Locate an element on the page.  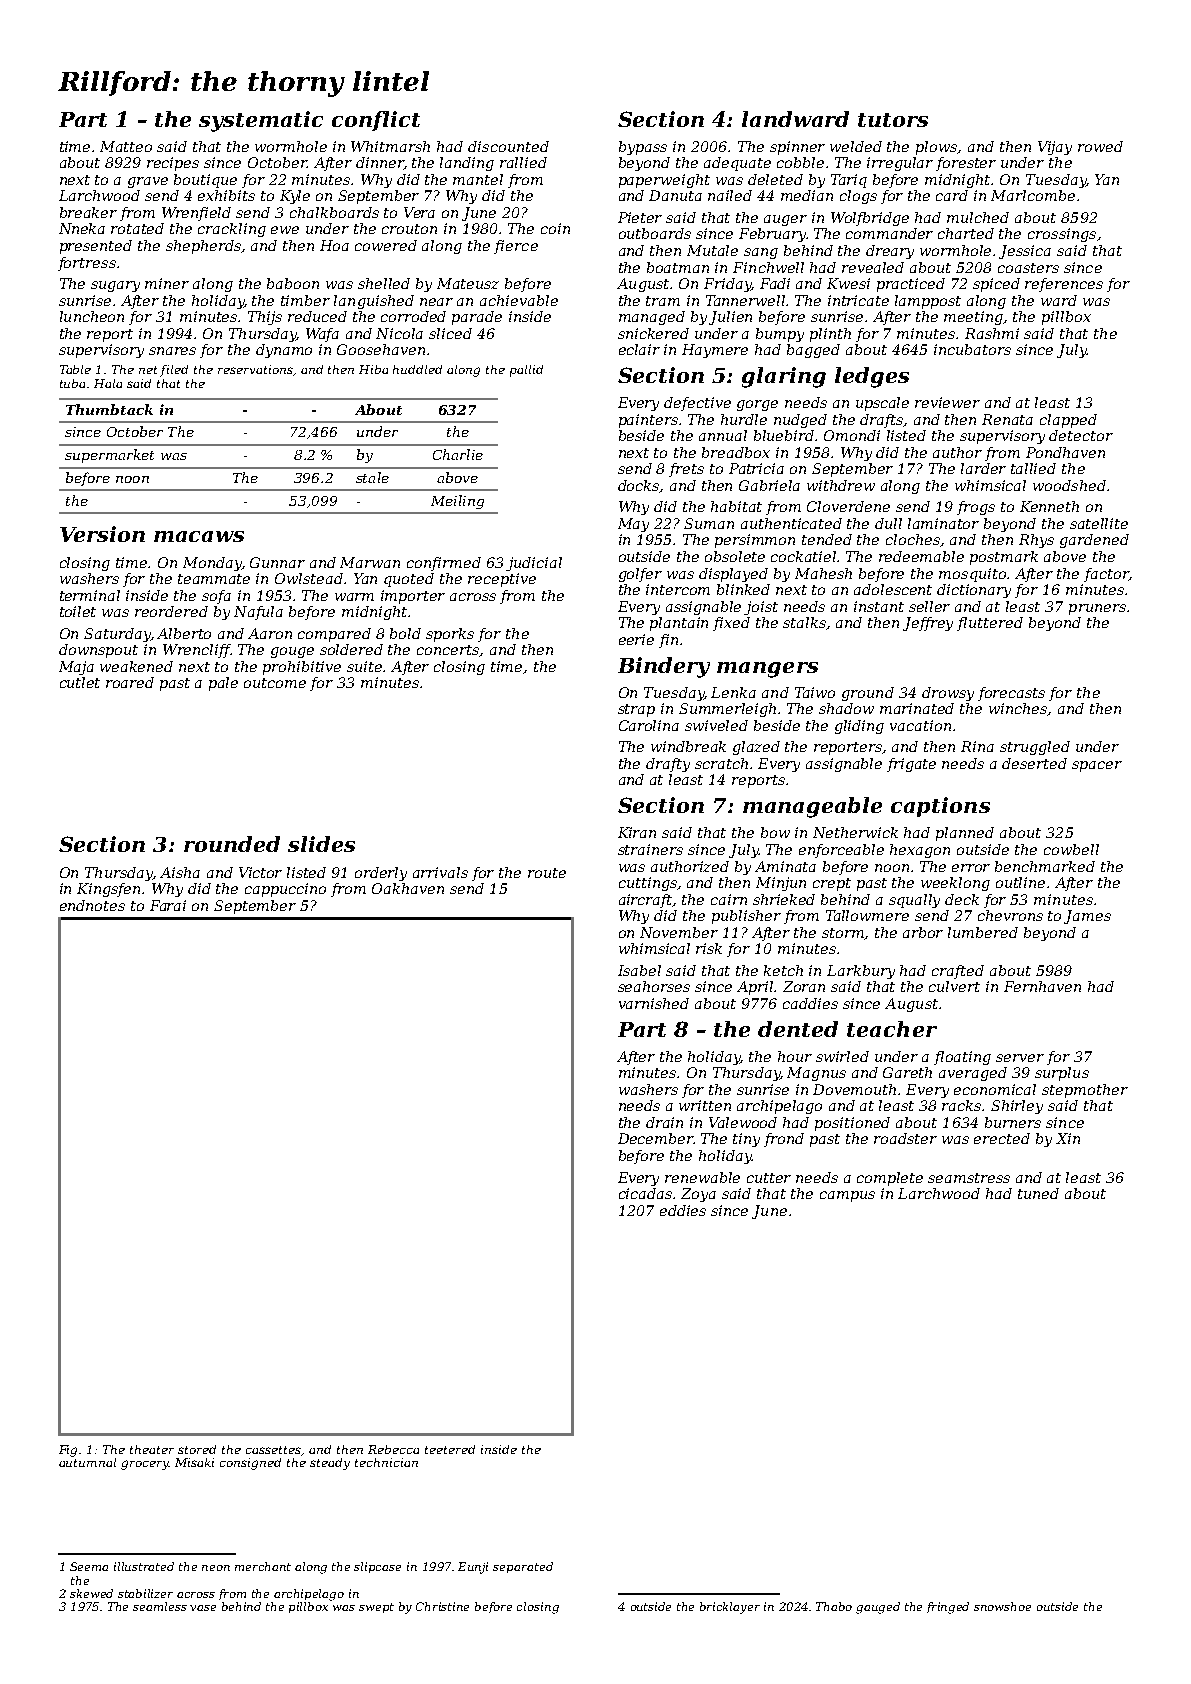
snowshoe is located at coordinates (1002, 1606).
